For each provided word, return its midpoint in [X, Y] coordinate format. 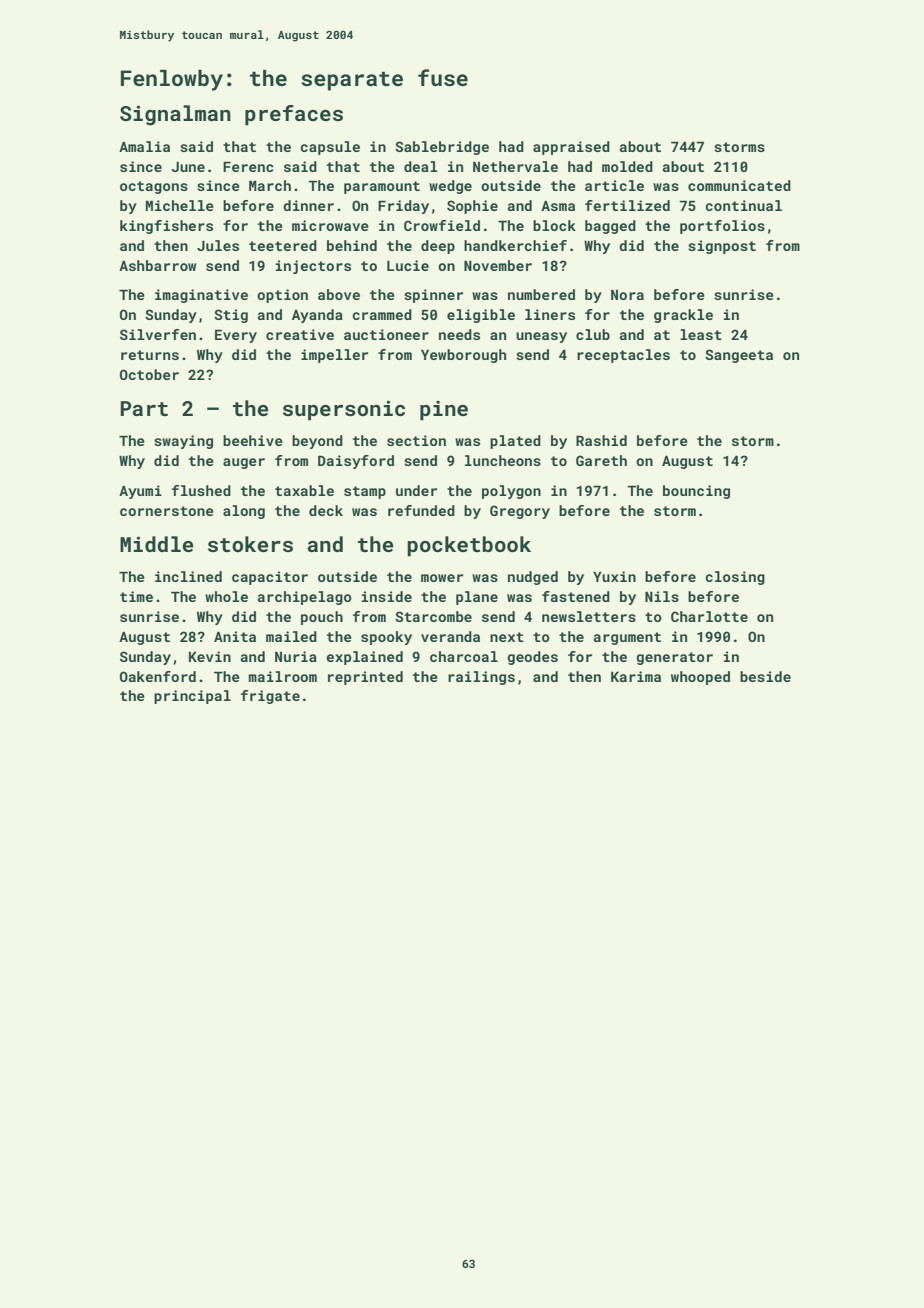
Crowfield [442, 225]
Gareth [601, 460]
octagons [154, 187]
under [416, 490]
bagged [610, 227]
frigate [270, 697]
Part [144, 408]
